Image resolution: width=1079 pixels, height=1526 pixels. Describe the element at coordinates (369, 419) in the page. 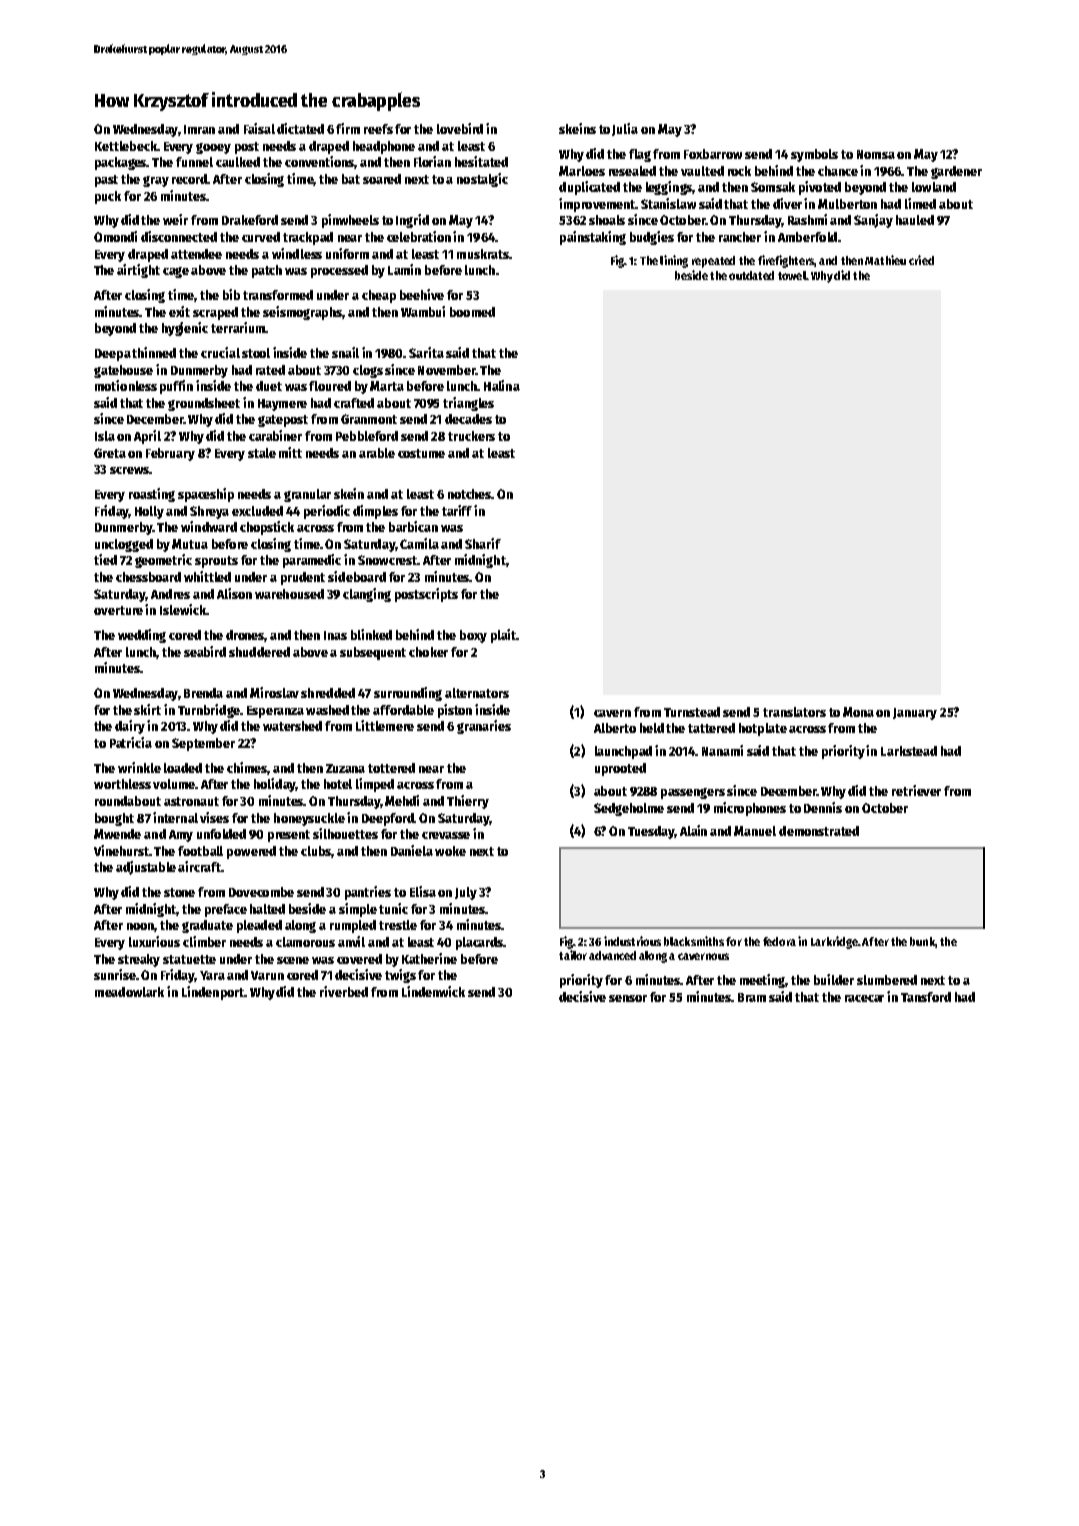

I see `Granmont` at that location.
